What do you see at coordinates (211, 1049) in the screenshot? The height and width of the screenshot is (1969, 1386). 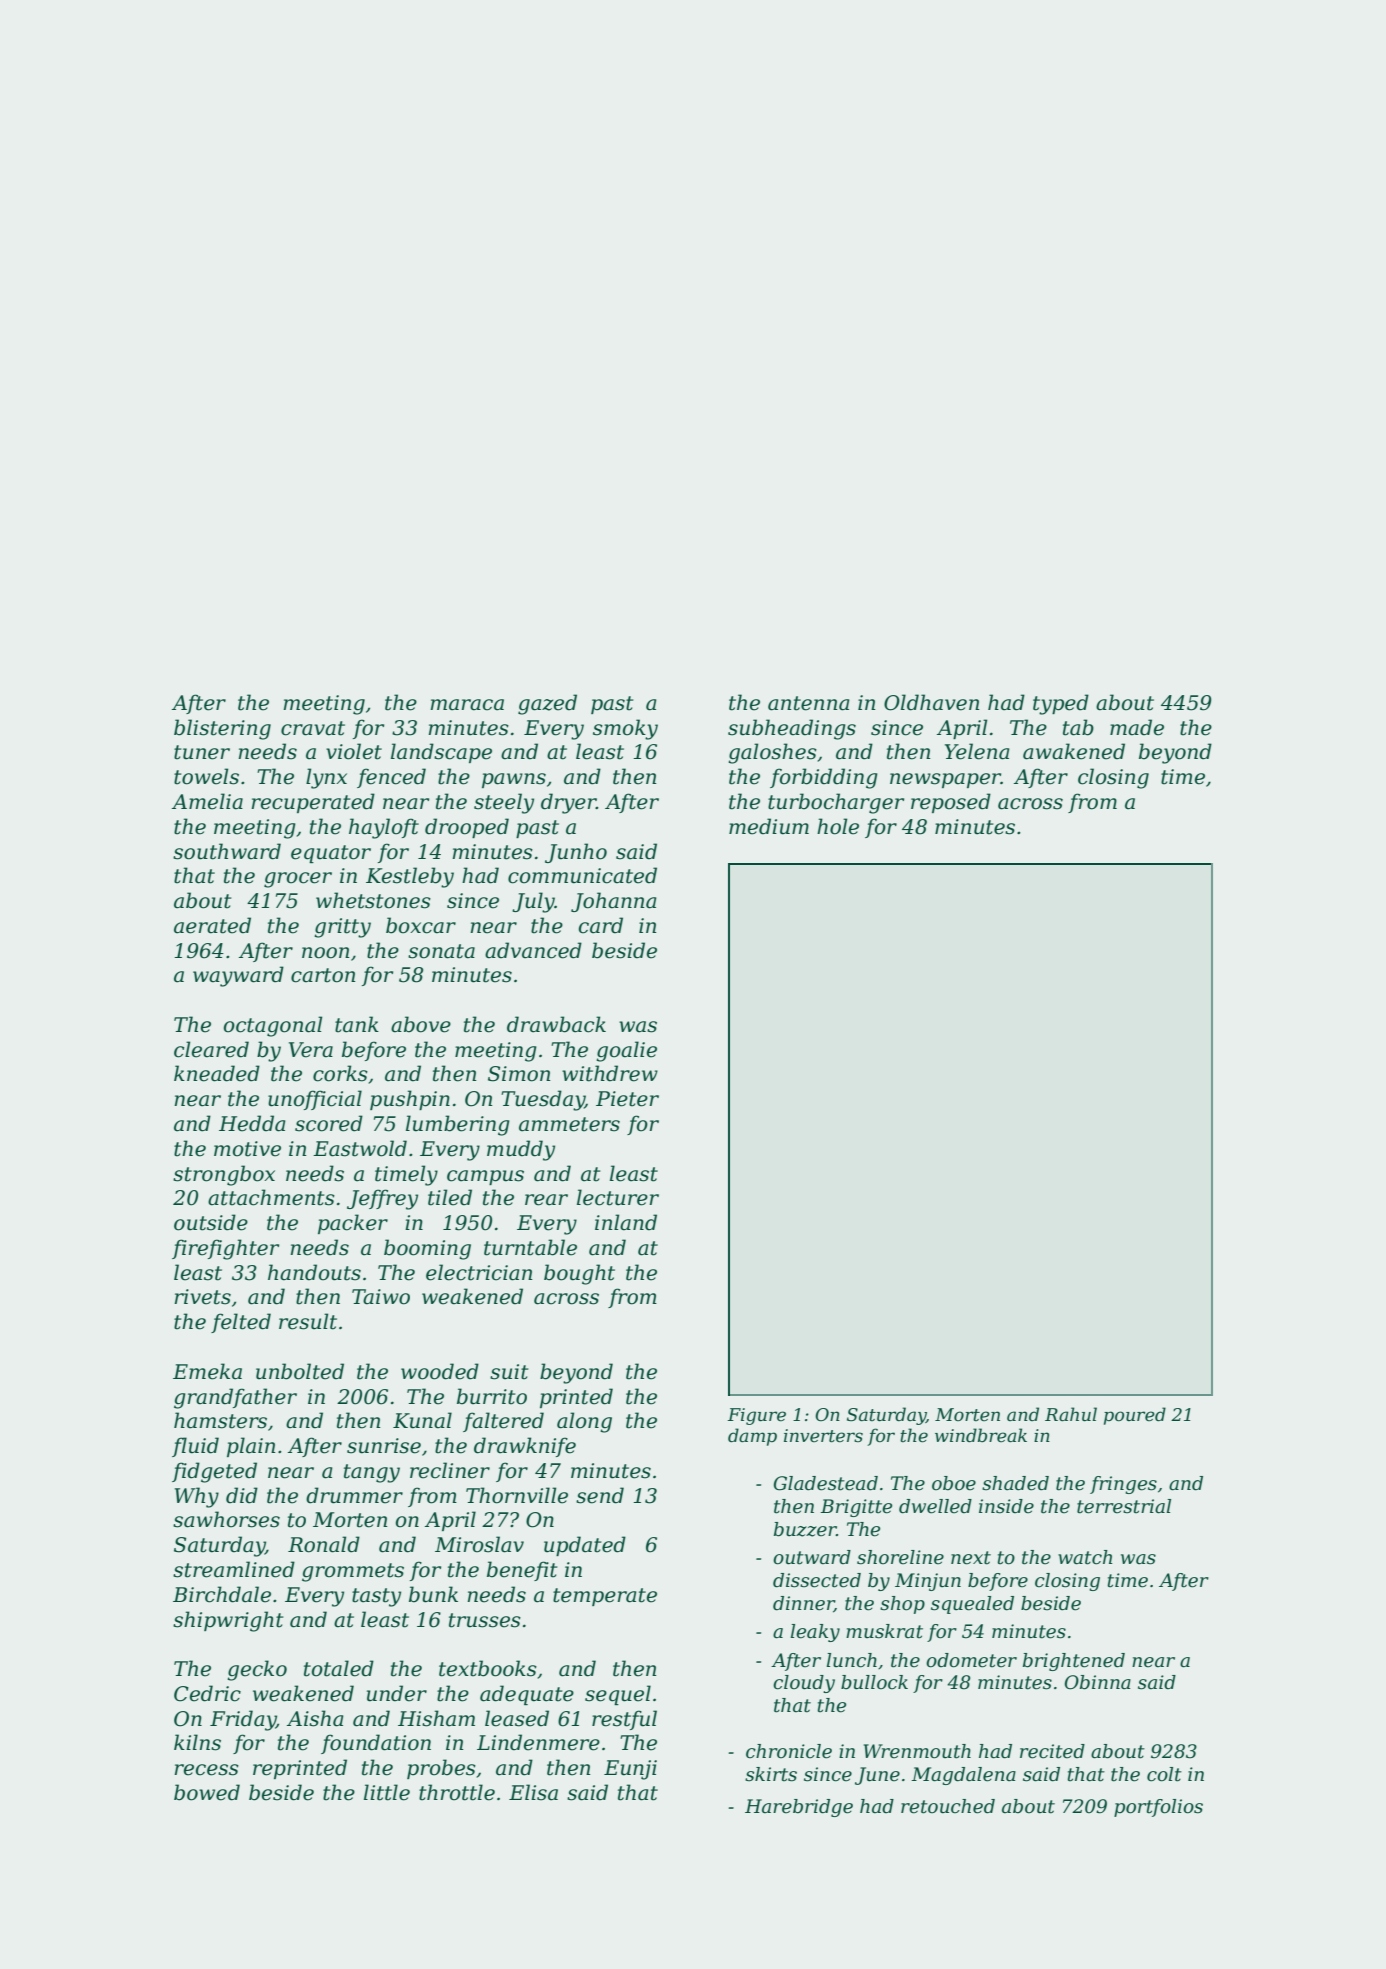 I see `cleared` at bounding box center [211, 1049].
